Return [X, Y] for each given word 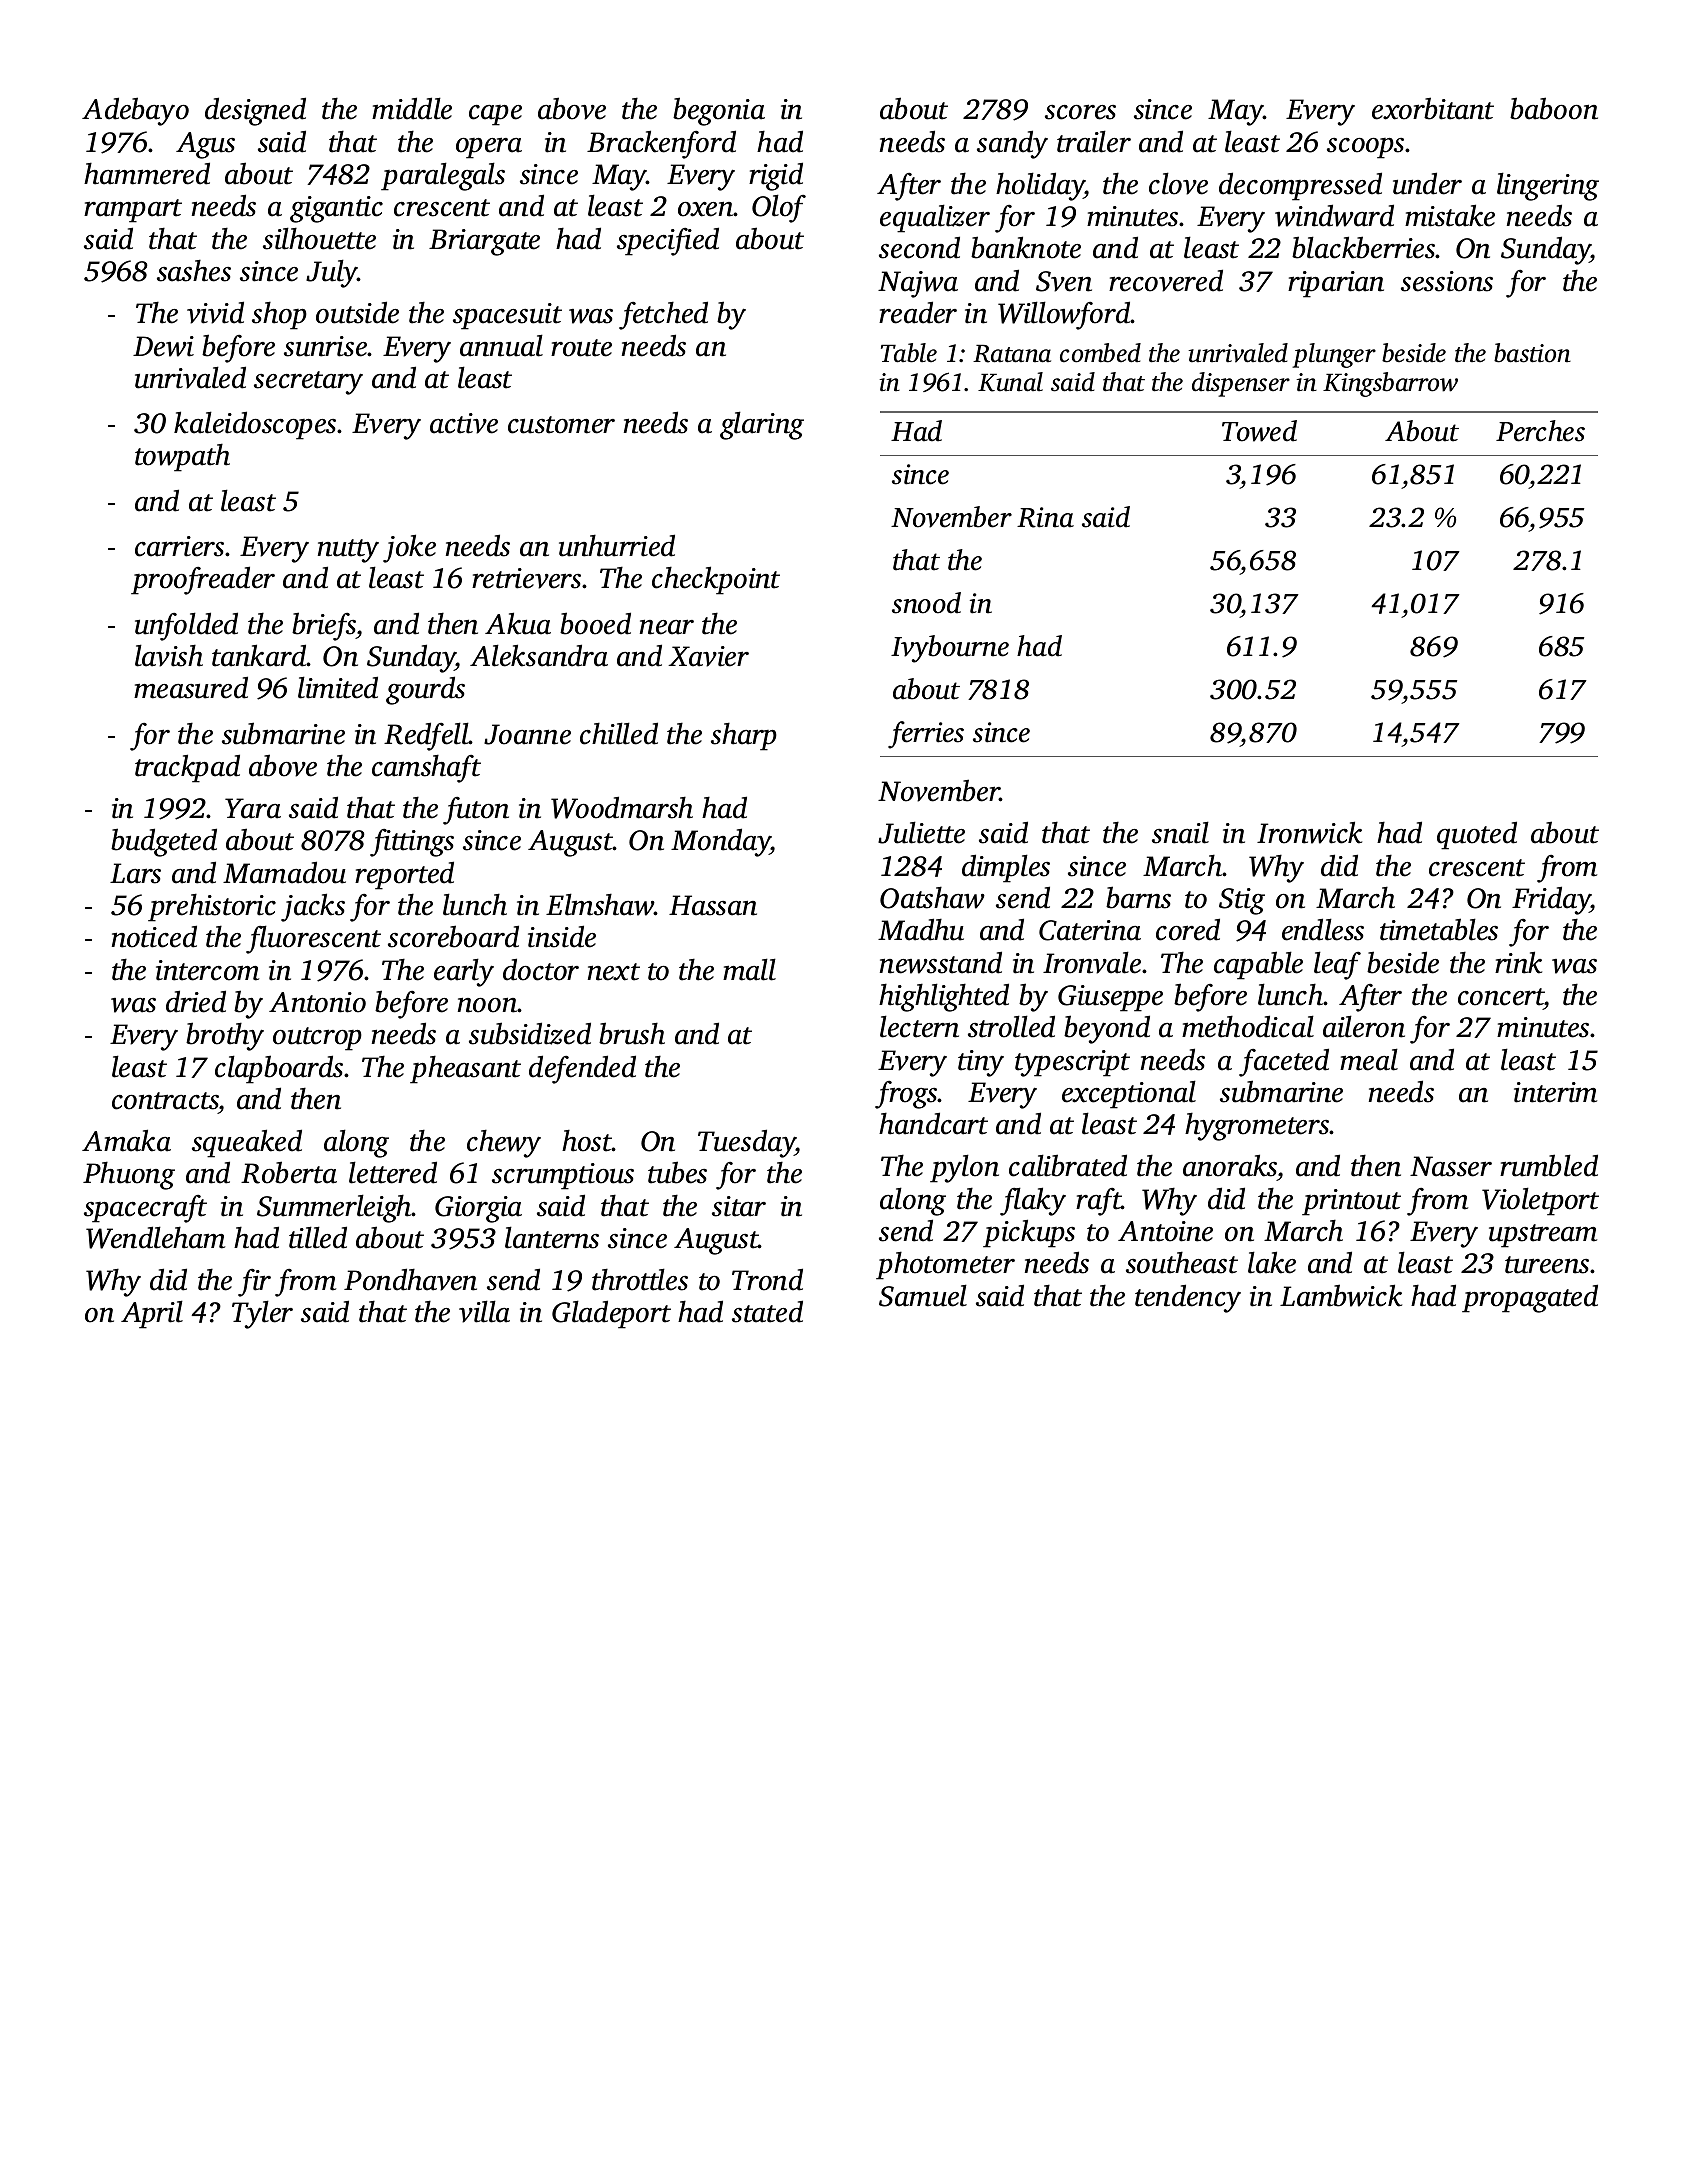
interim [1555, 1092]
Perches [1540, 431]
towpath [182, 457]
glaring [762, 425]
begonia [719, 111]
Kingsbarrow [1390, 384]
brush [632, 1033]
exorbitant [1433, 108]
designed [255, 111]
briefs [324, 626]
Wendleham [155, 1237]
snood [926, 603]
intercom [207, 970]
